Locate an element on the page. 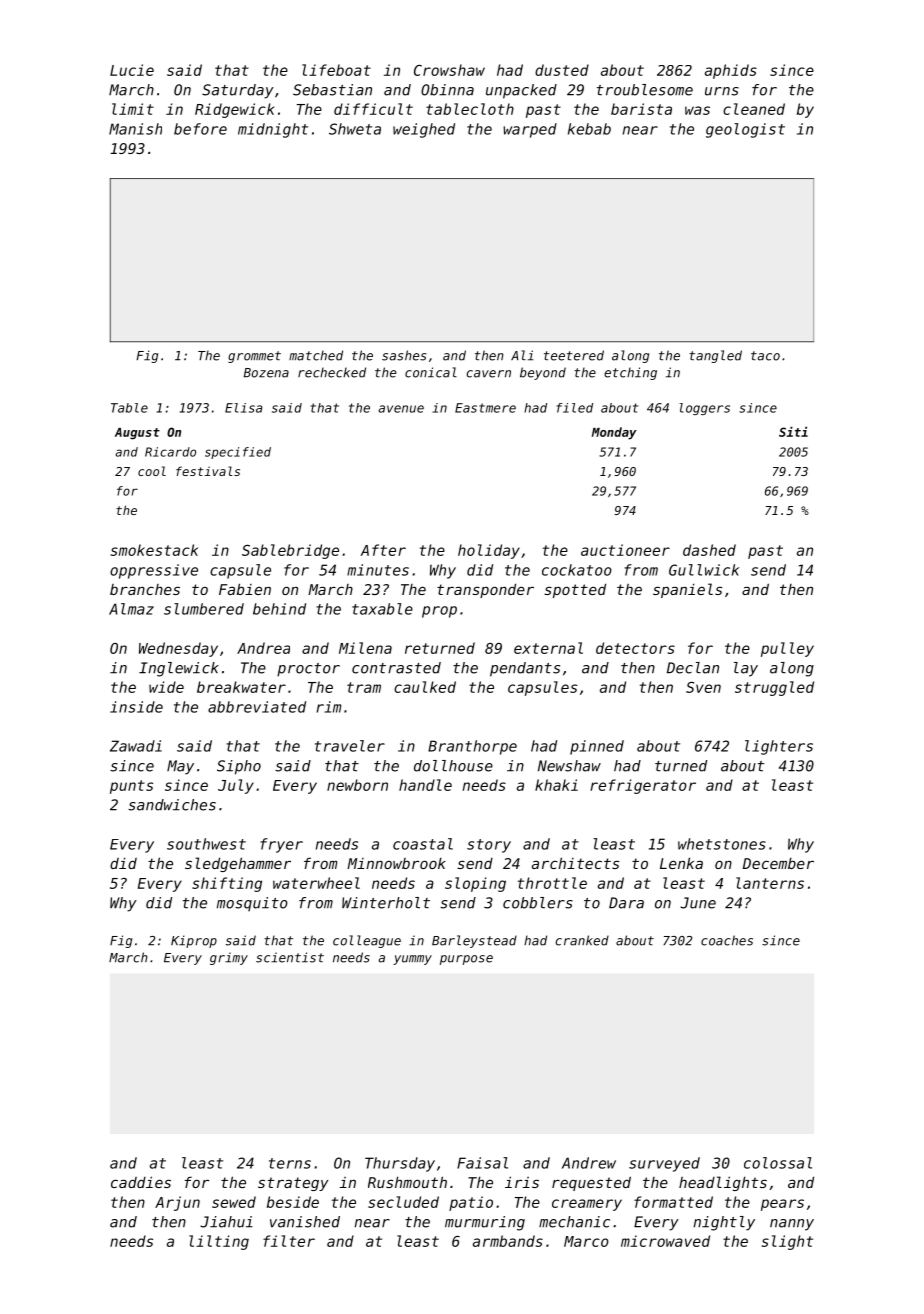  colossal is located at coordinates (778, 1163).
